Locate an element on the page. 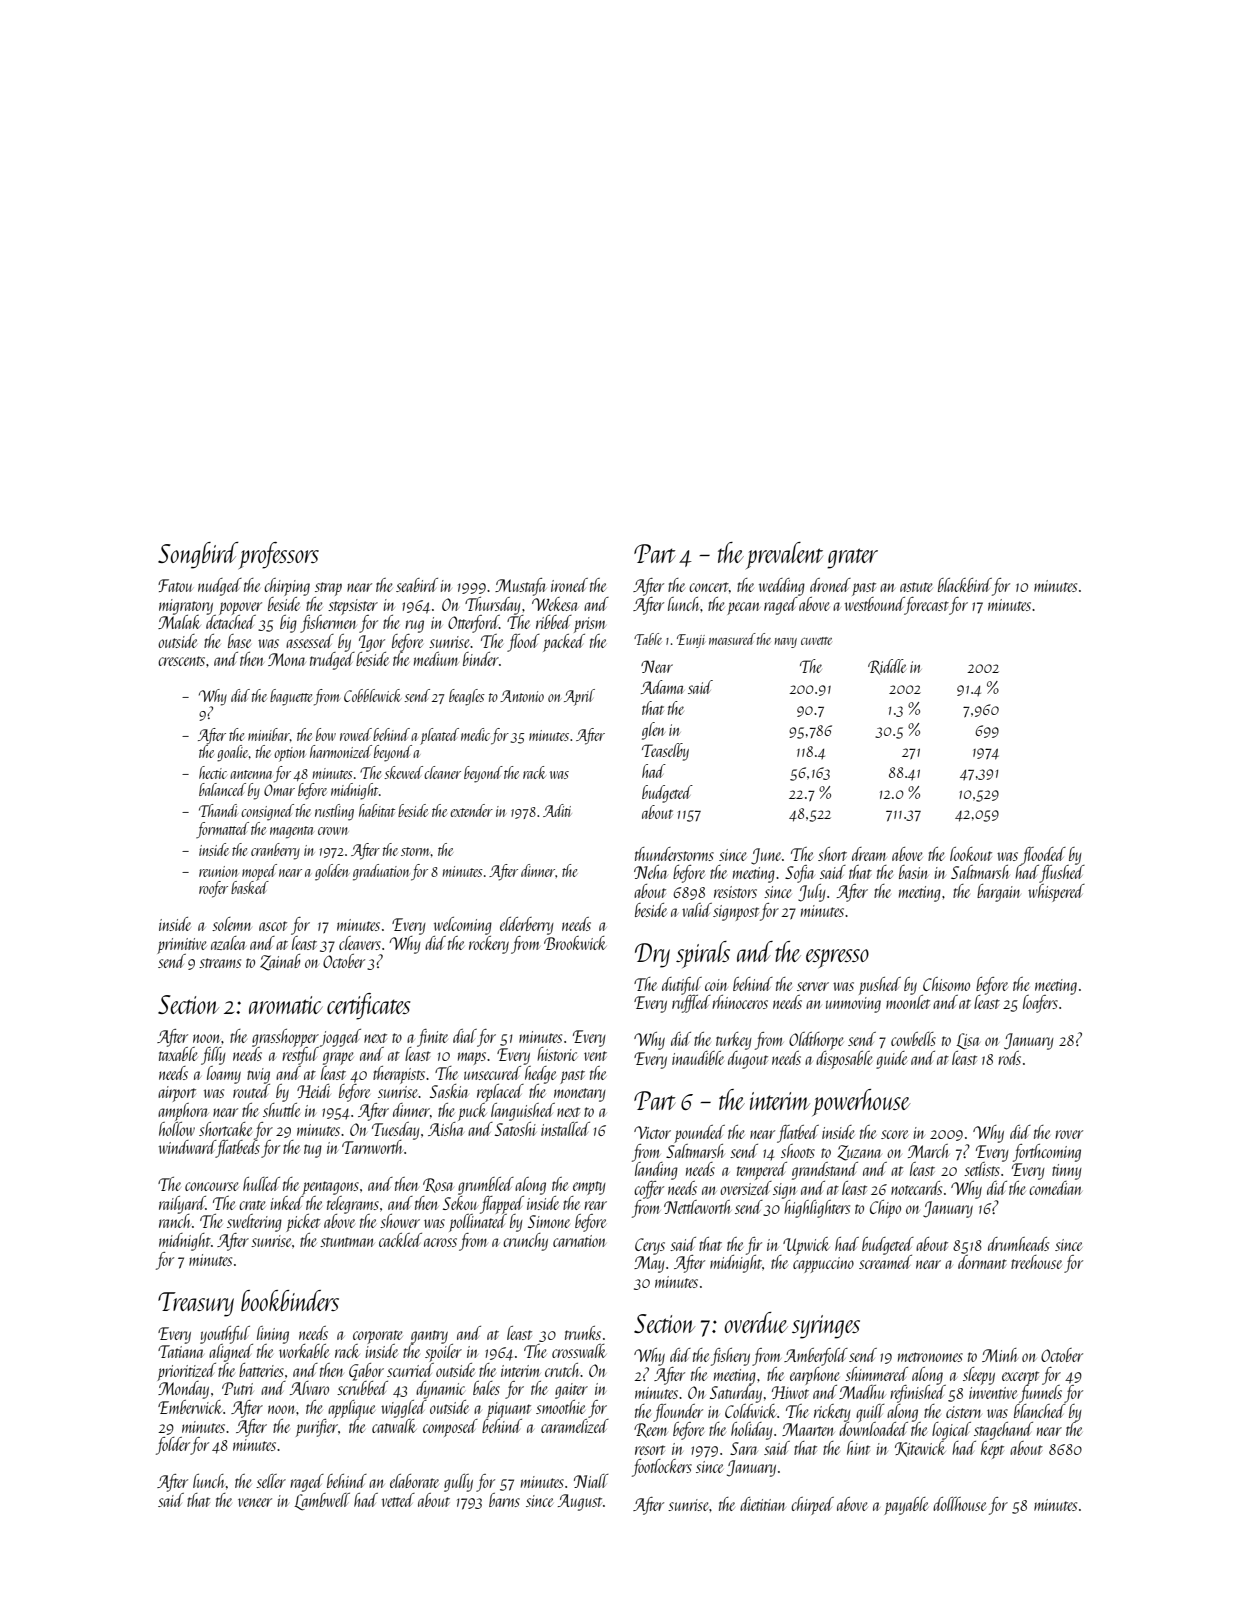 Image resolution: width=1241 pixels, height=1606 pixels. elderberry is located at coordinates (527, 926).
